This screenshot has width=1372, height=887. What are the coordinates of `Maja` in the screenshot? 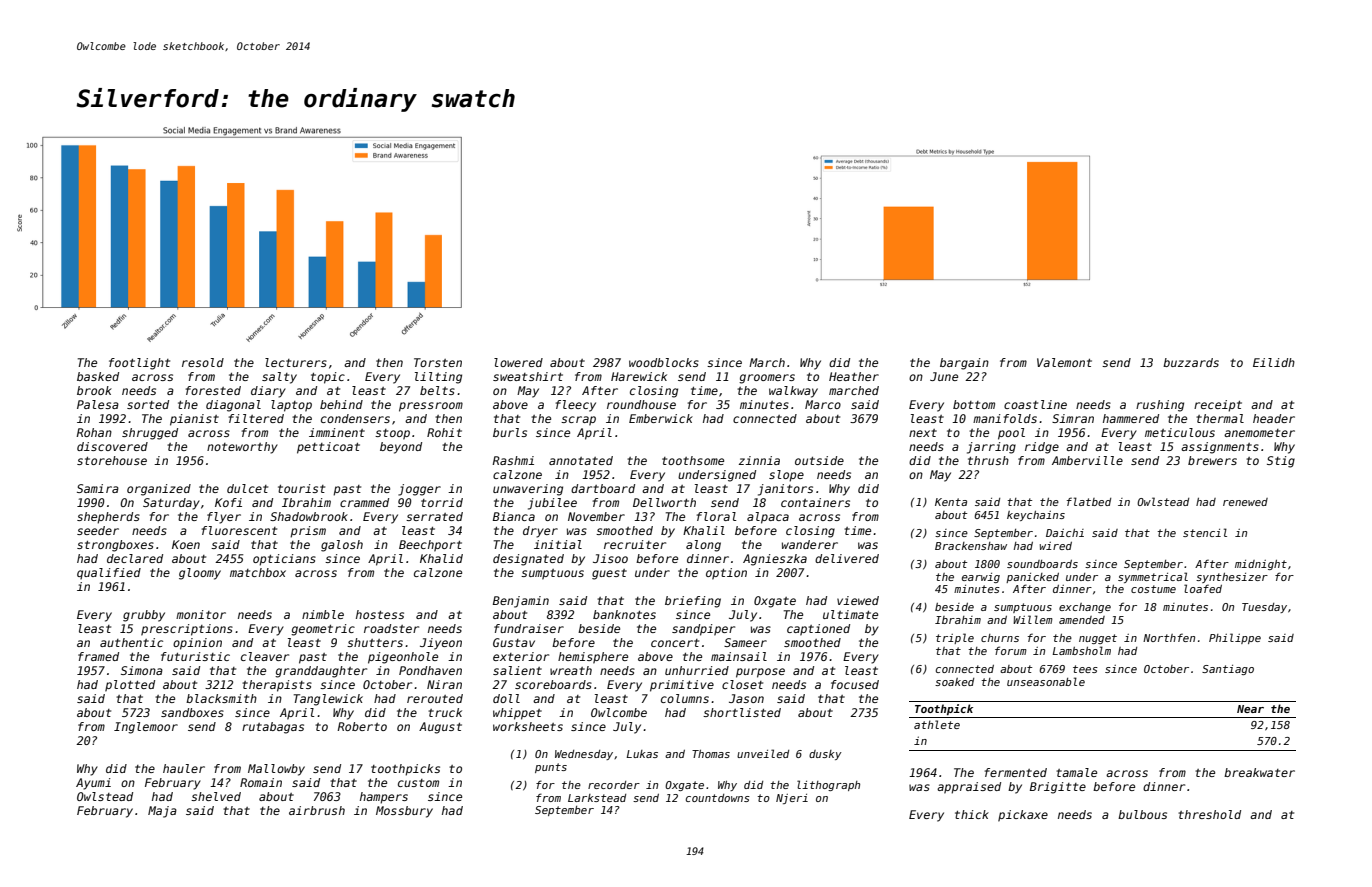 It's located at (162, 812).
